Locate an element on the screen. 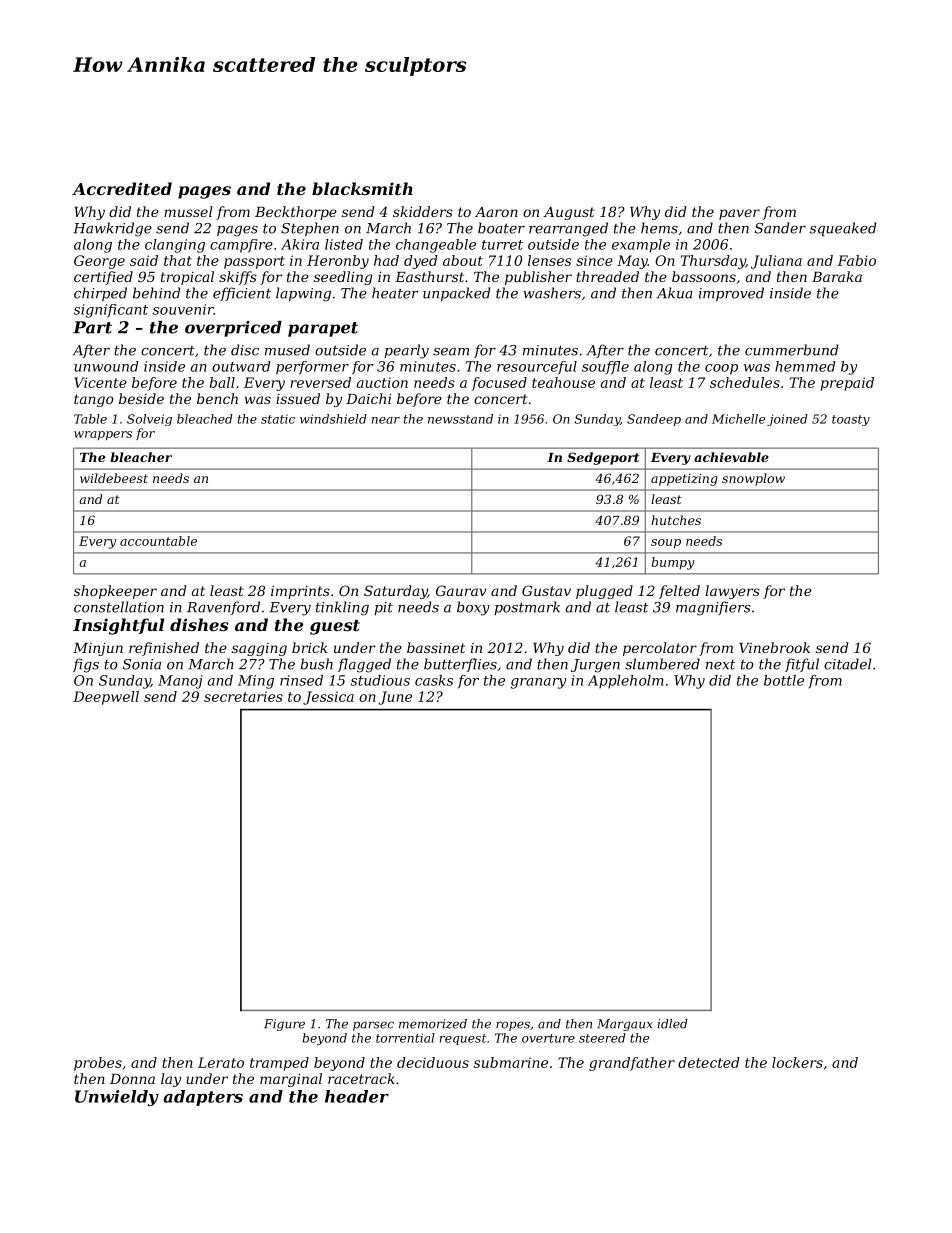 This screenshot has height=1233, width=952. Accredited is located at coordinates (122, 188).
